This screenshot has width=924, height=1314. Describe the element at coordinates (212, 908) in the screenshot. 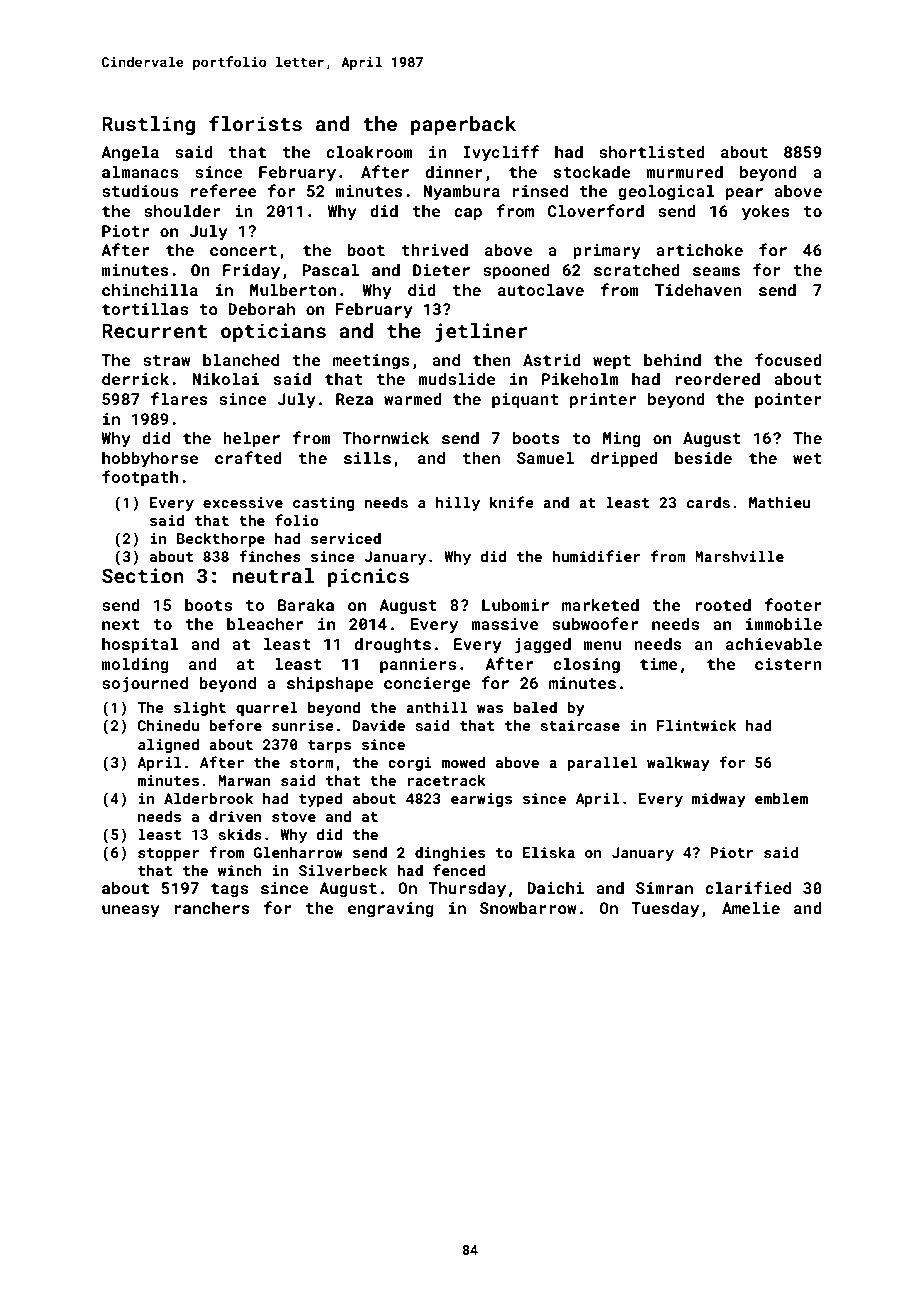

I see `ranchers` at that location.
